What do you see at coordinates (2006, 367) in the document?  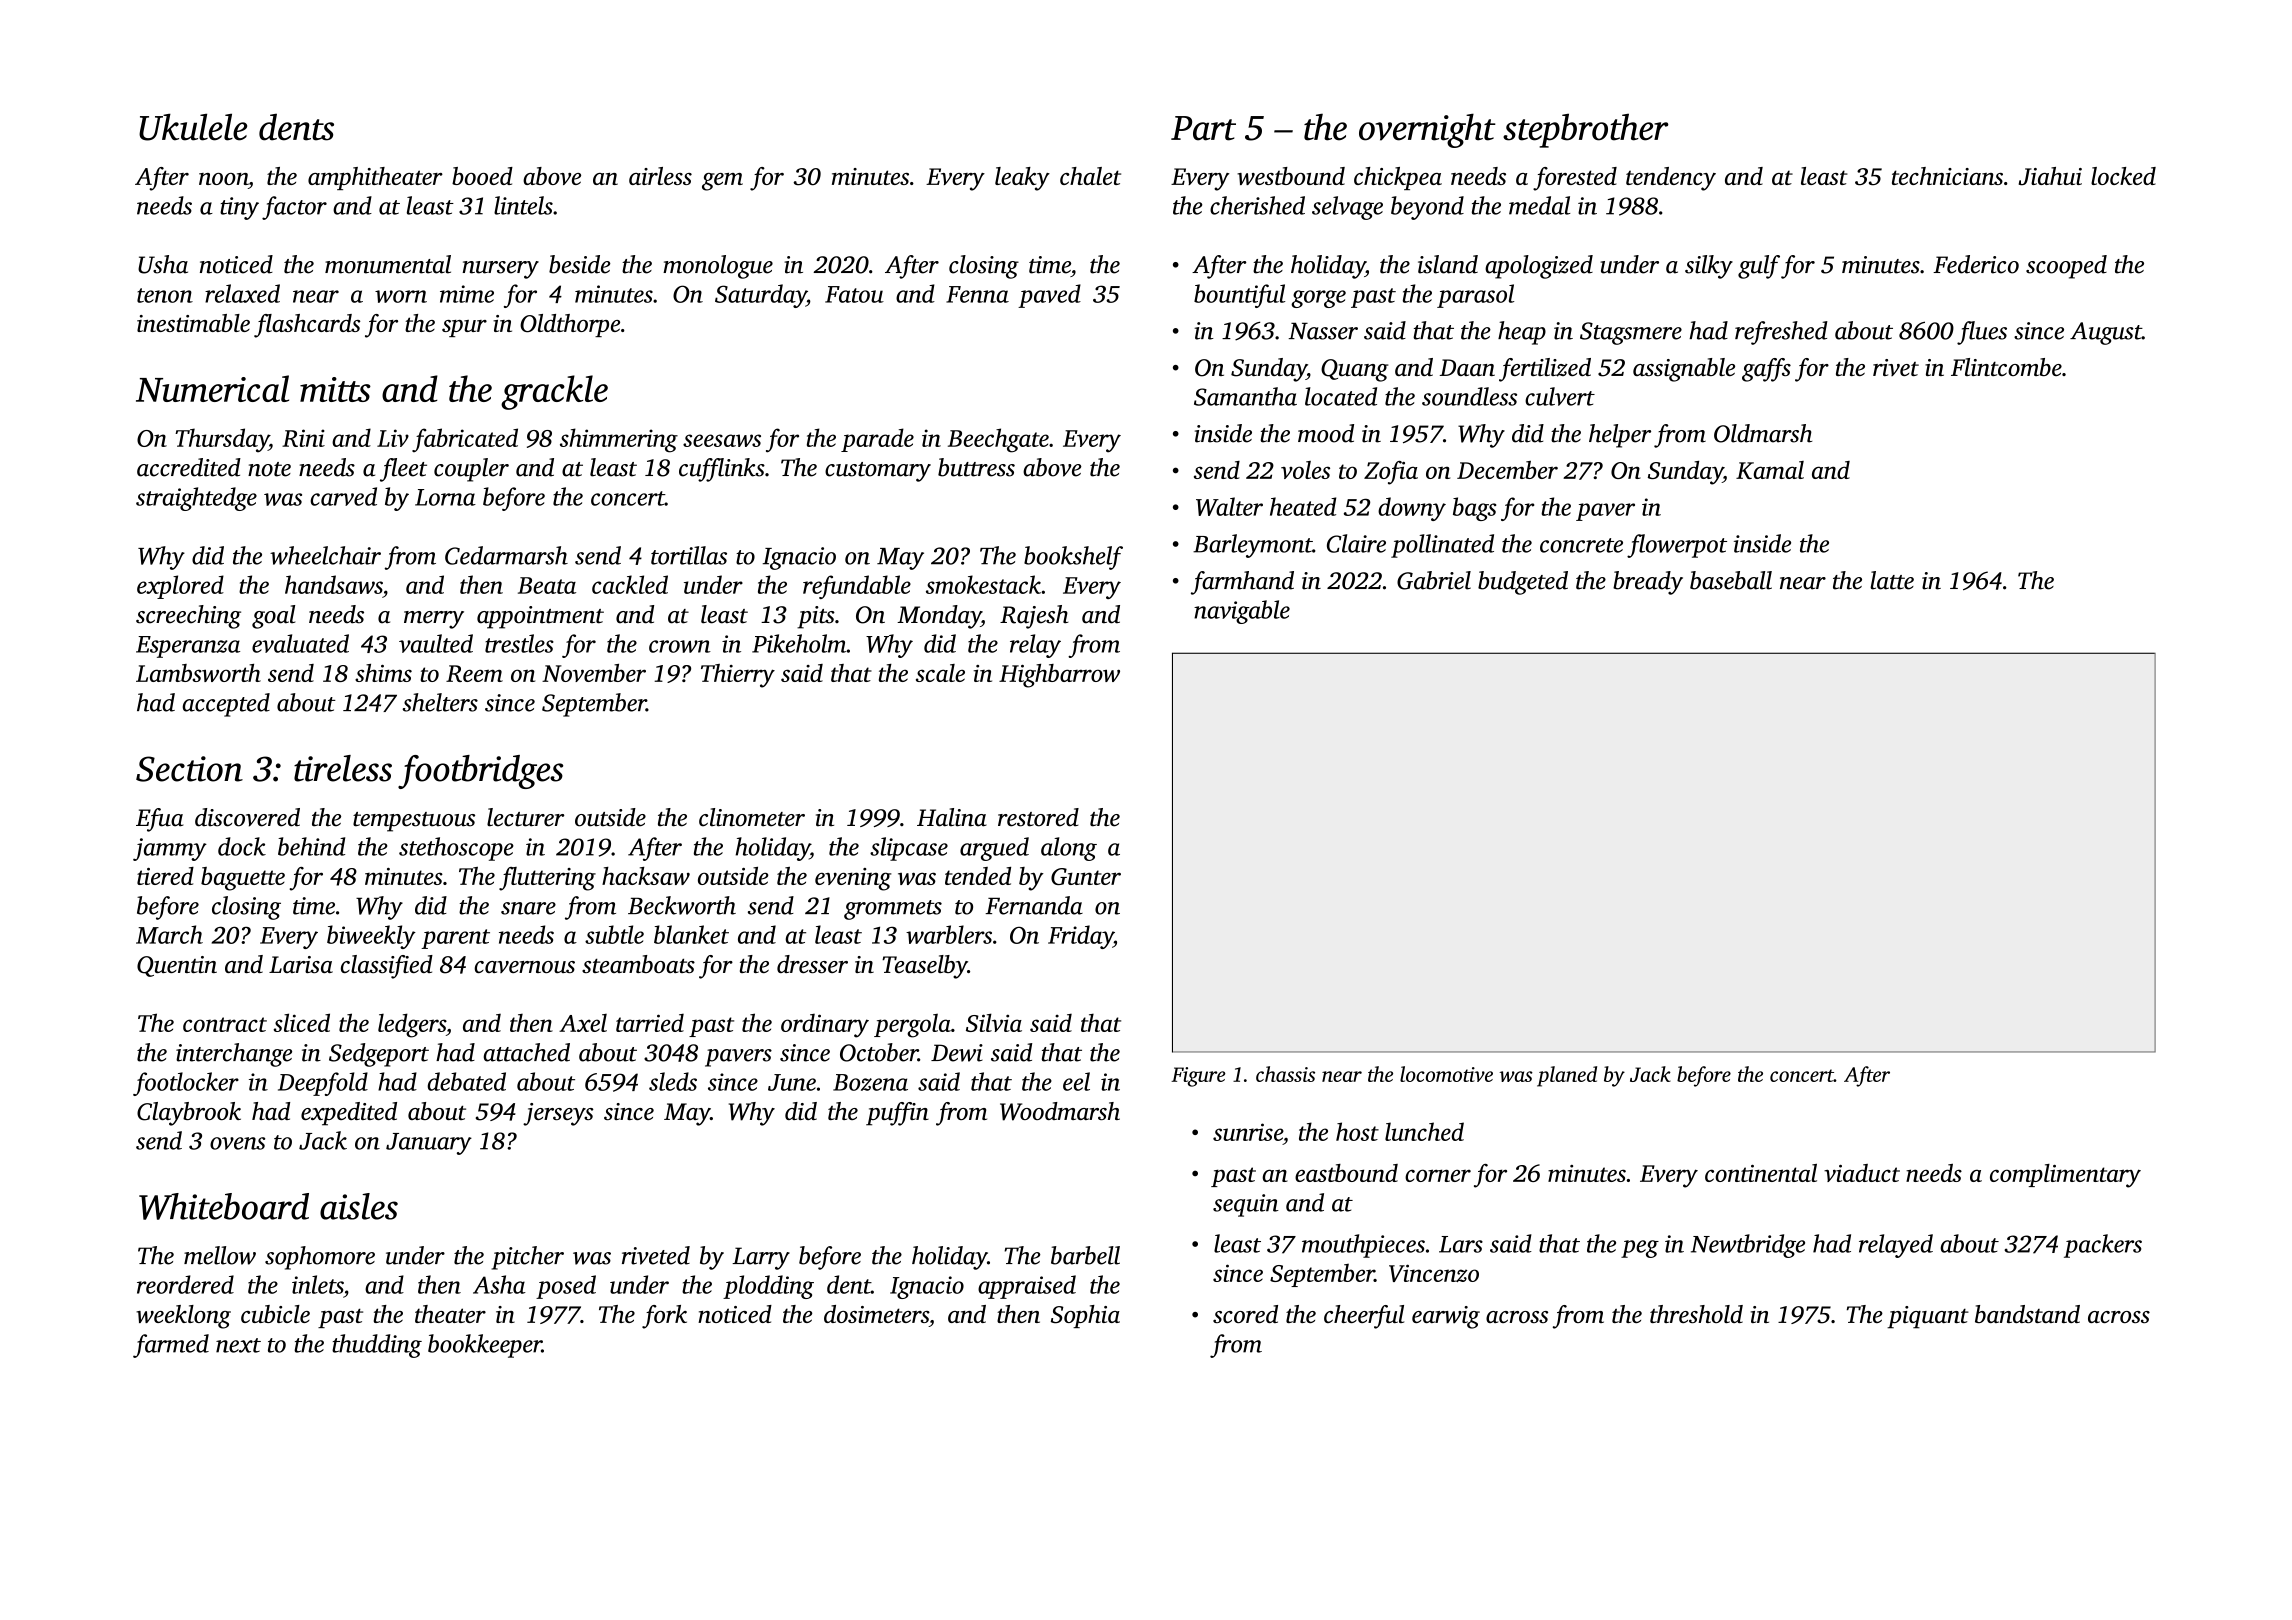 I see `Flintcombe` at bounding box center [2006, 367].
